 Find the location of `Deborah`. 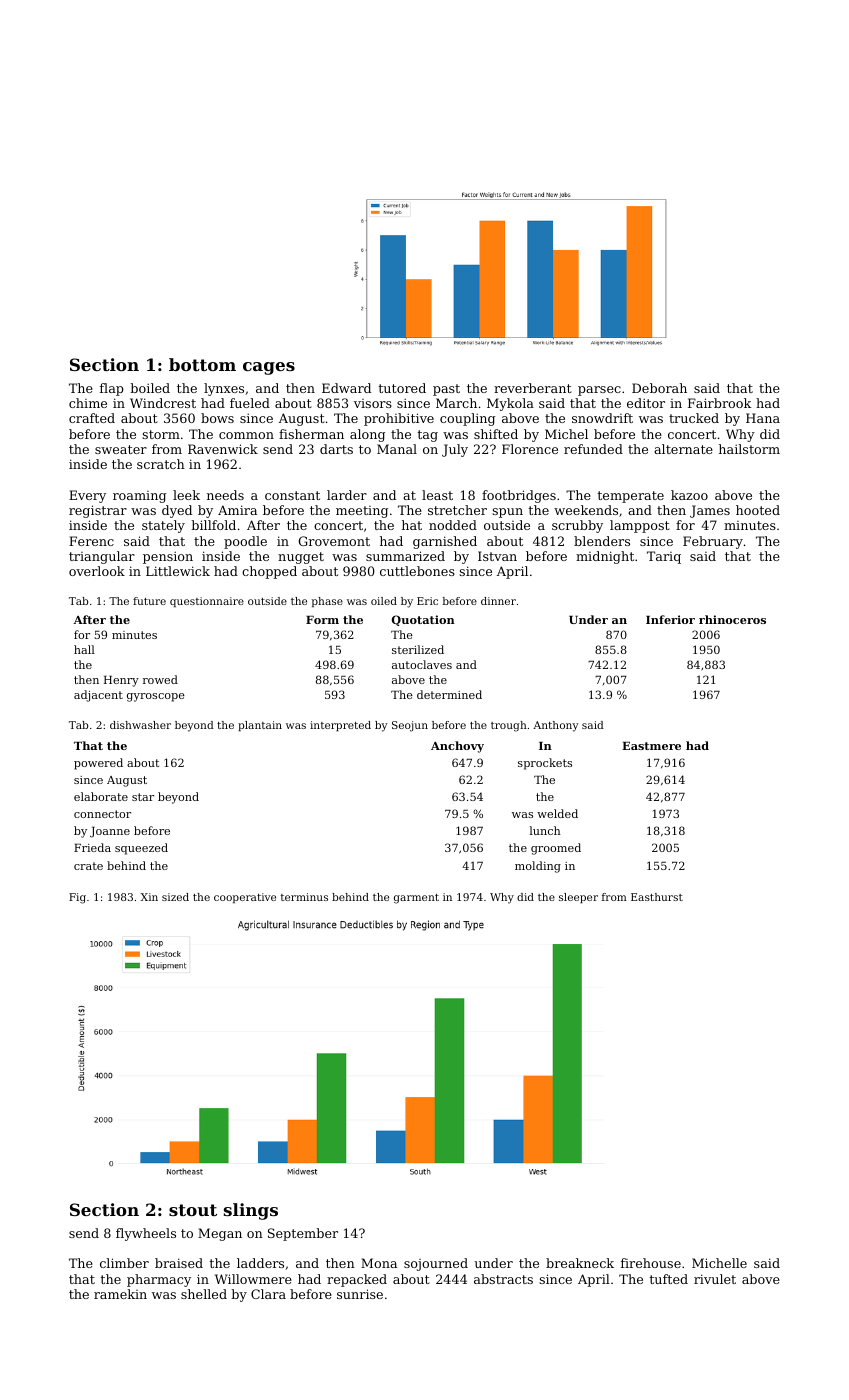

Deborah is located at coordinates (659, 388).
